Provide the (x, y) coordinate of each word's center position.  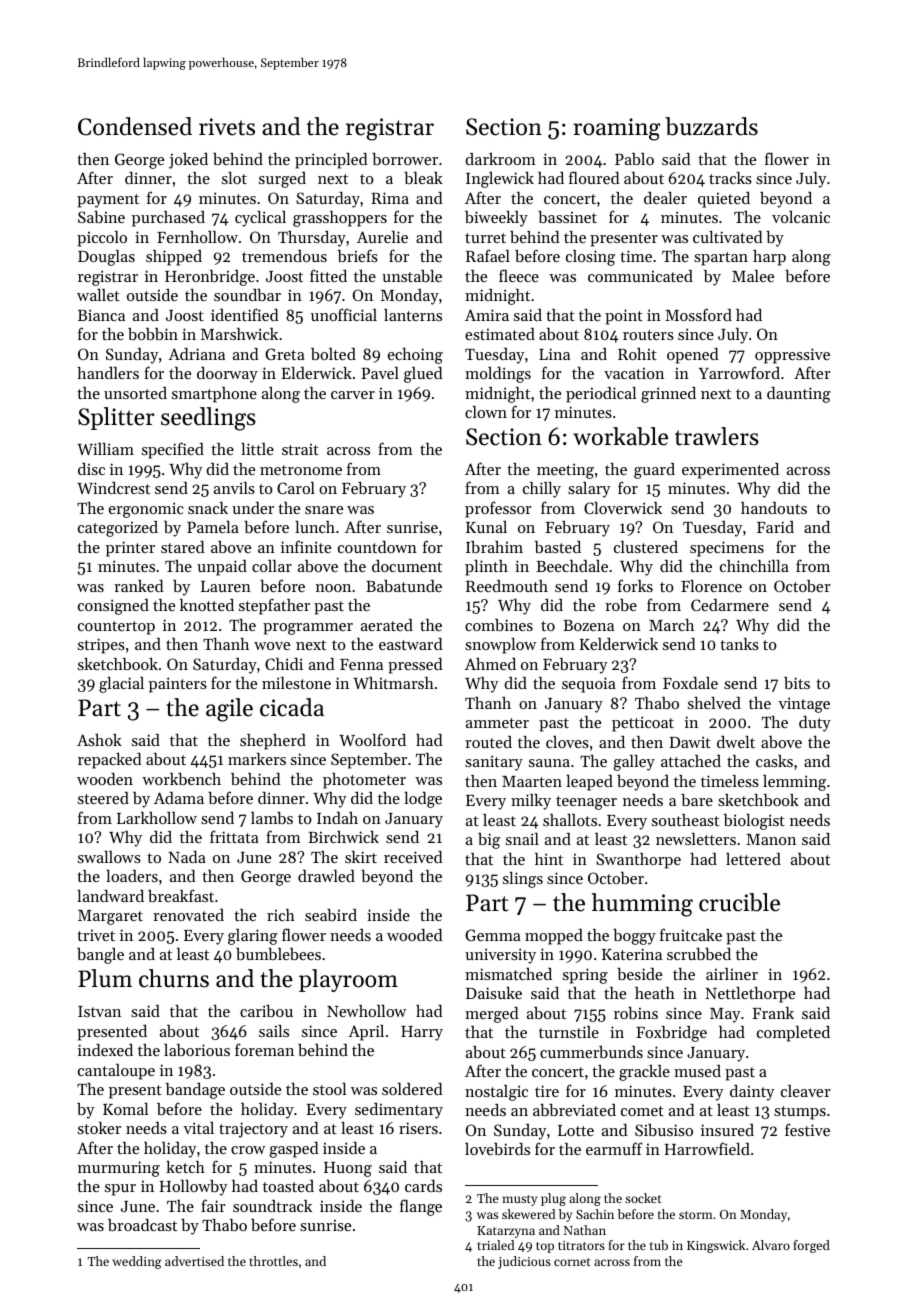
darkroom (500, 159)
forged (811, 1246)
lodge (423, 800)
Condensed (135, 126)
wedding (137, 1262)
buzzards (711, 126)
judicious (524, 1262)
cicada (292, 707)
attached (691, 761)
